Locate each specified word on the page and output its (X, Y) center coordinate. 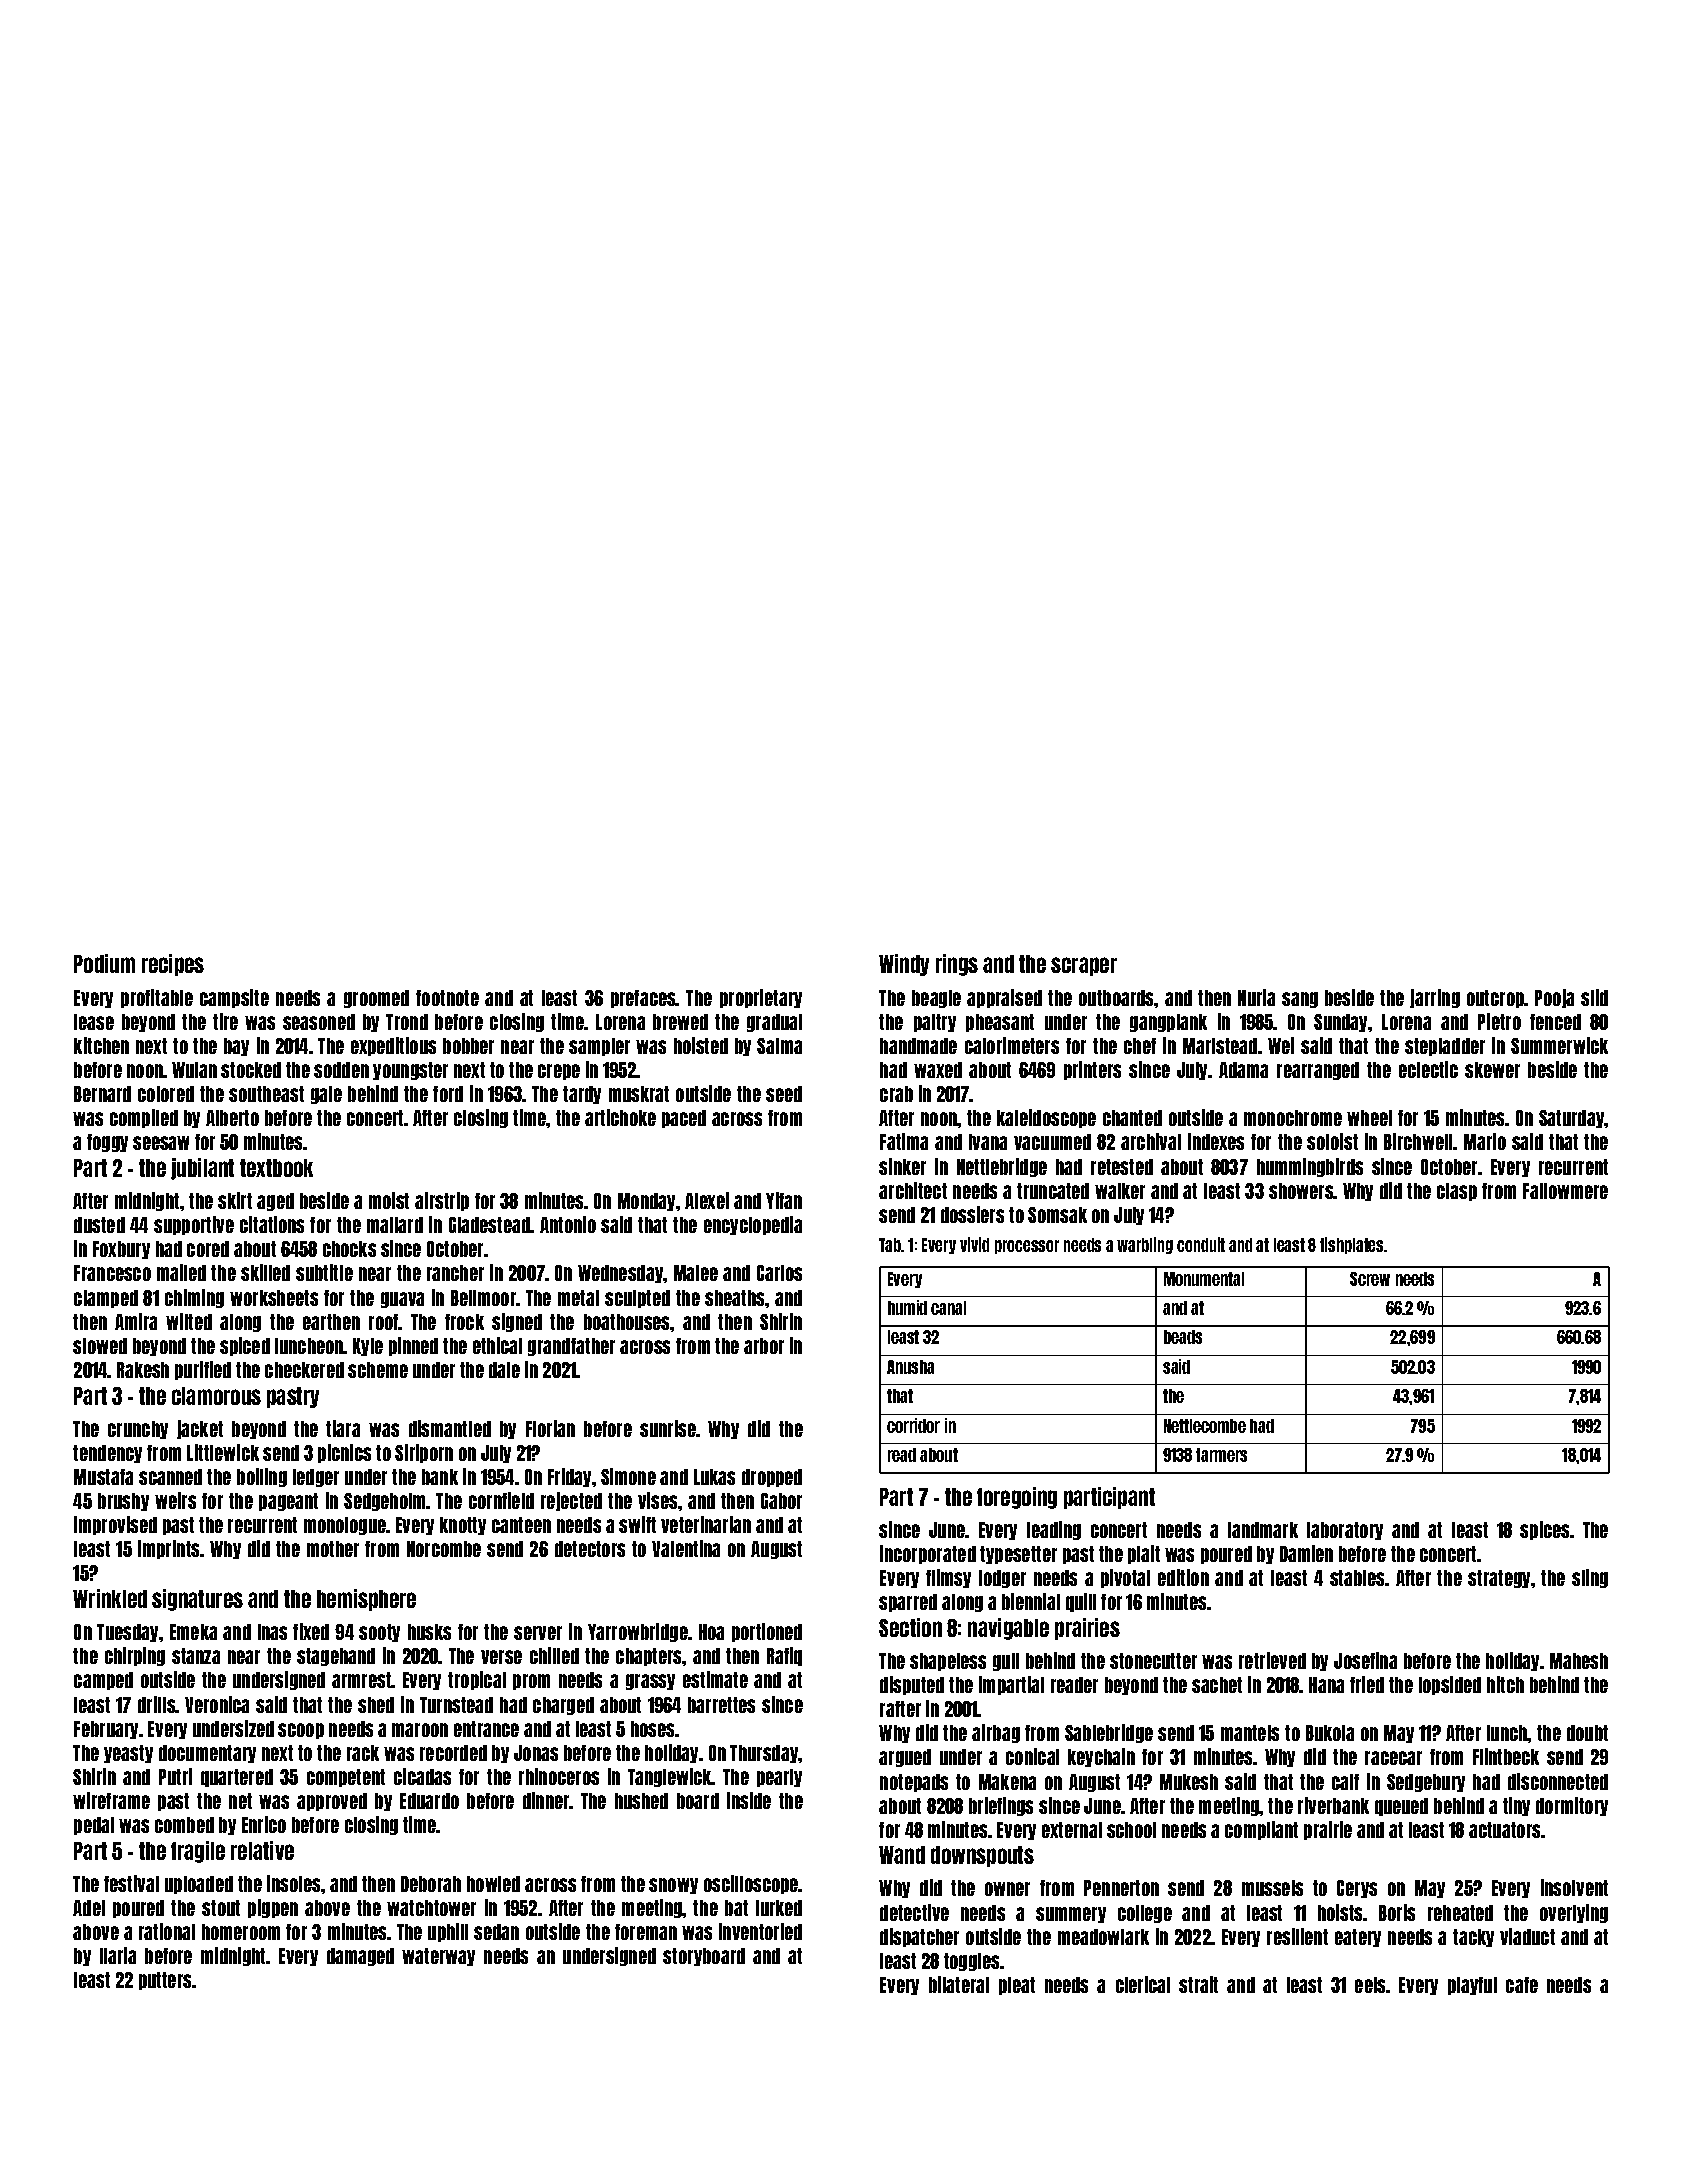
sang (1300, 1000)
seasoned (319, 1022)
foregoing (1017, 1498)
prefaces (643, 999)
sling (1590, 1578)
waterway (438, 1957)
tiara (343, 1428)
